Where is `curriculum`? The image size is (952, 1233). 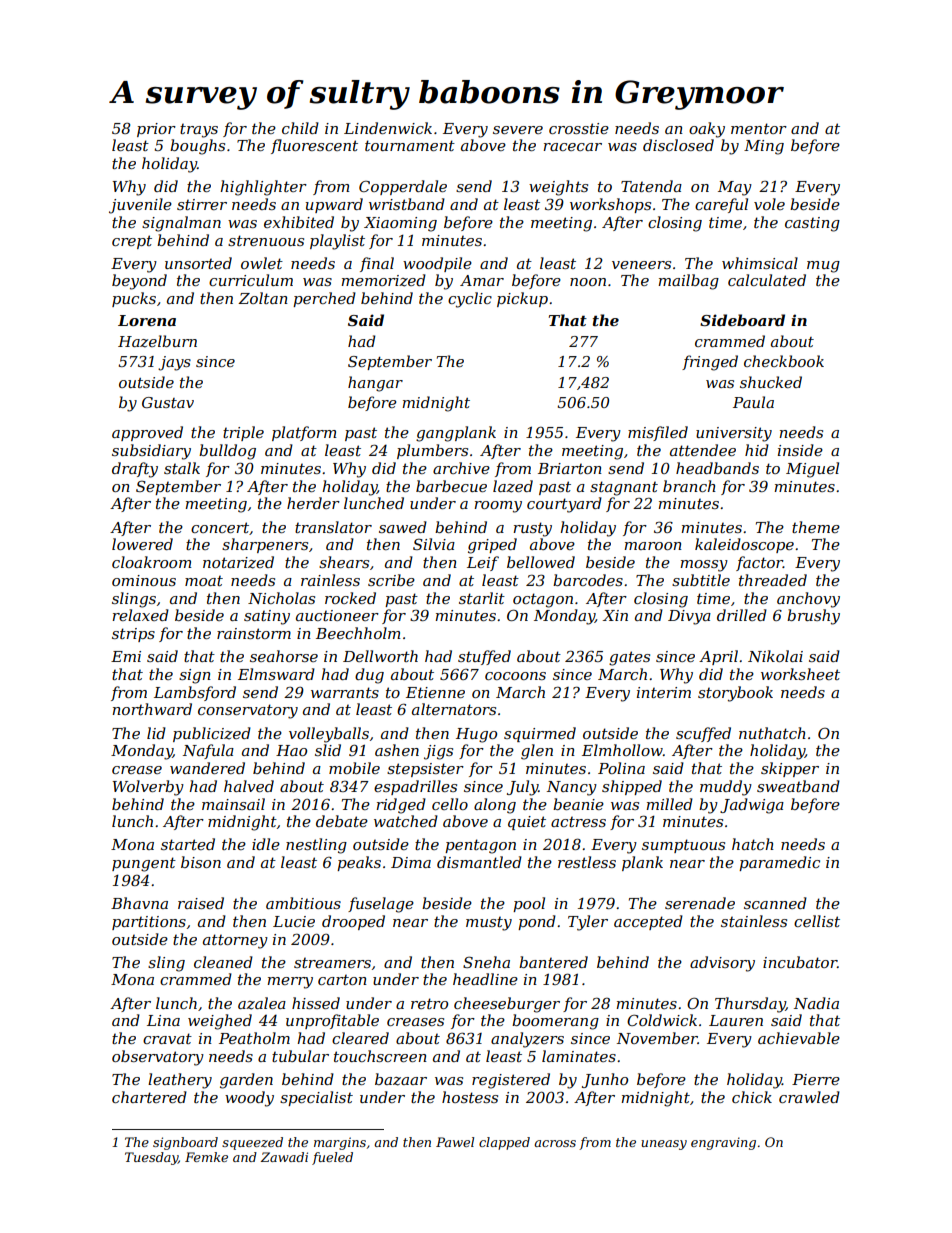
curriculum is located at coordinates (251, 280).
